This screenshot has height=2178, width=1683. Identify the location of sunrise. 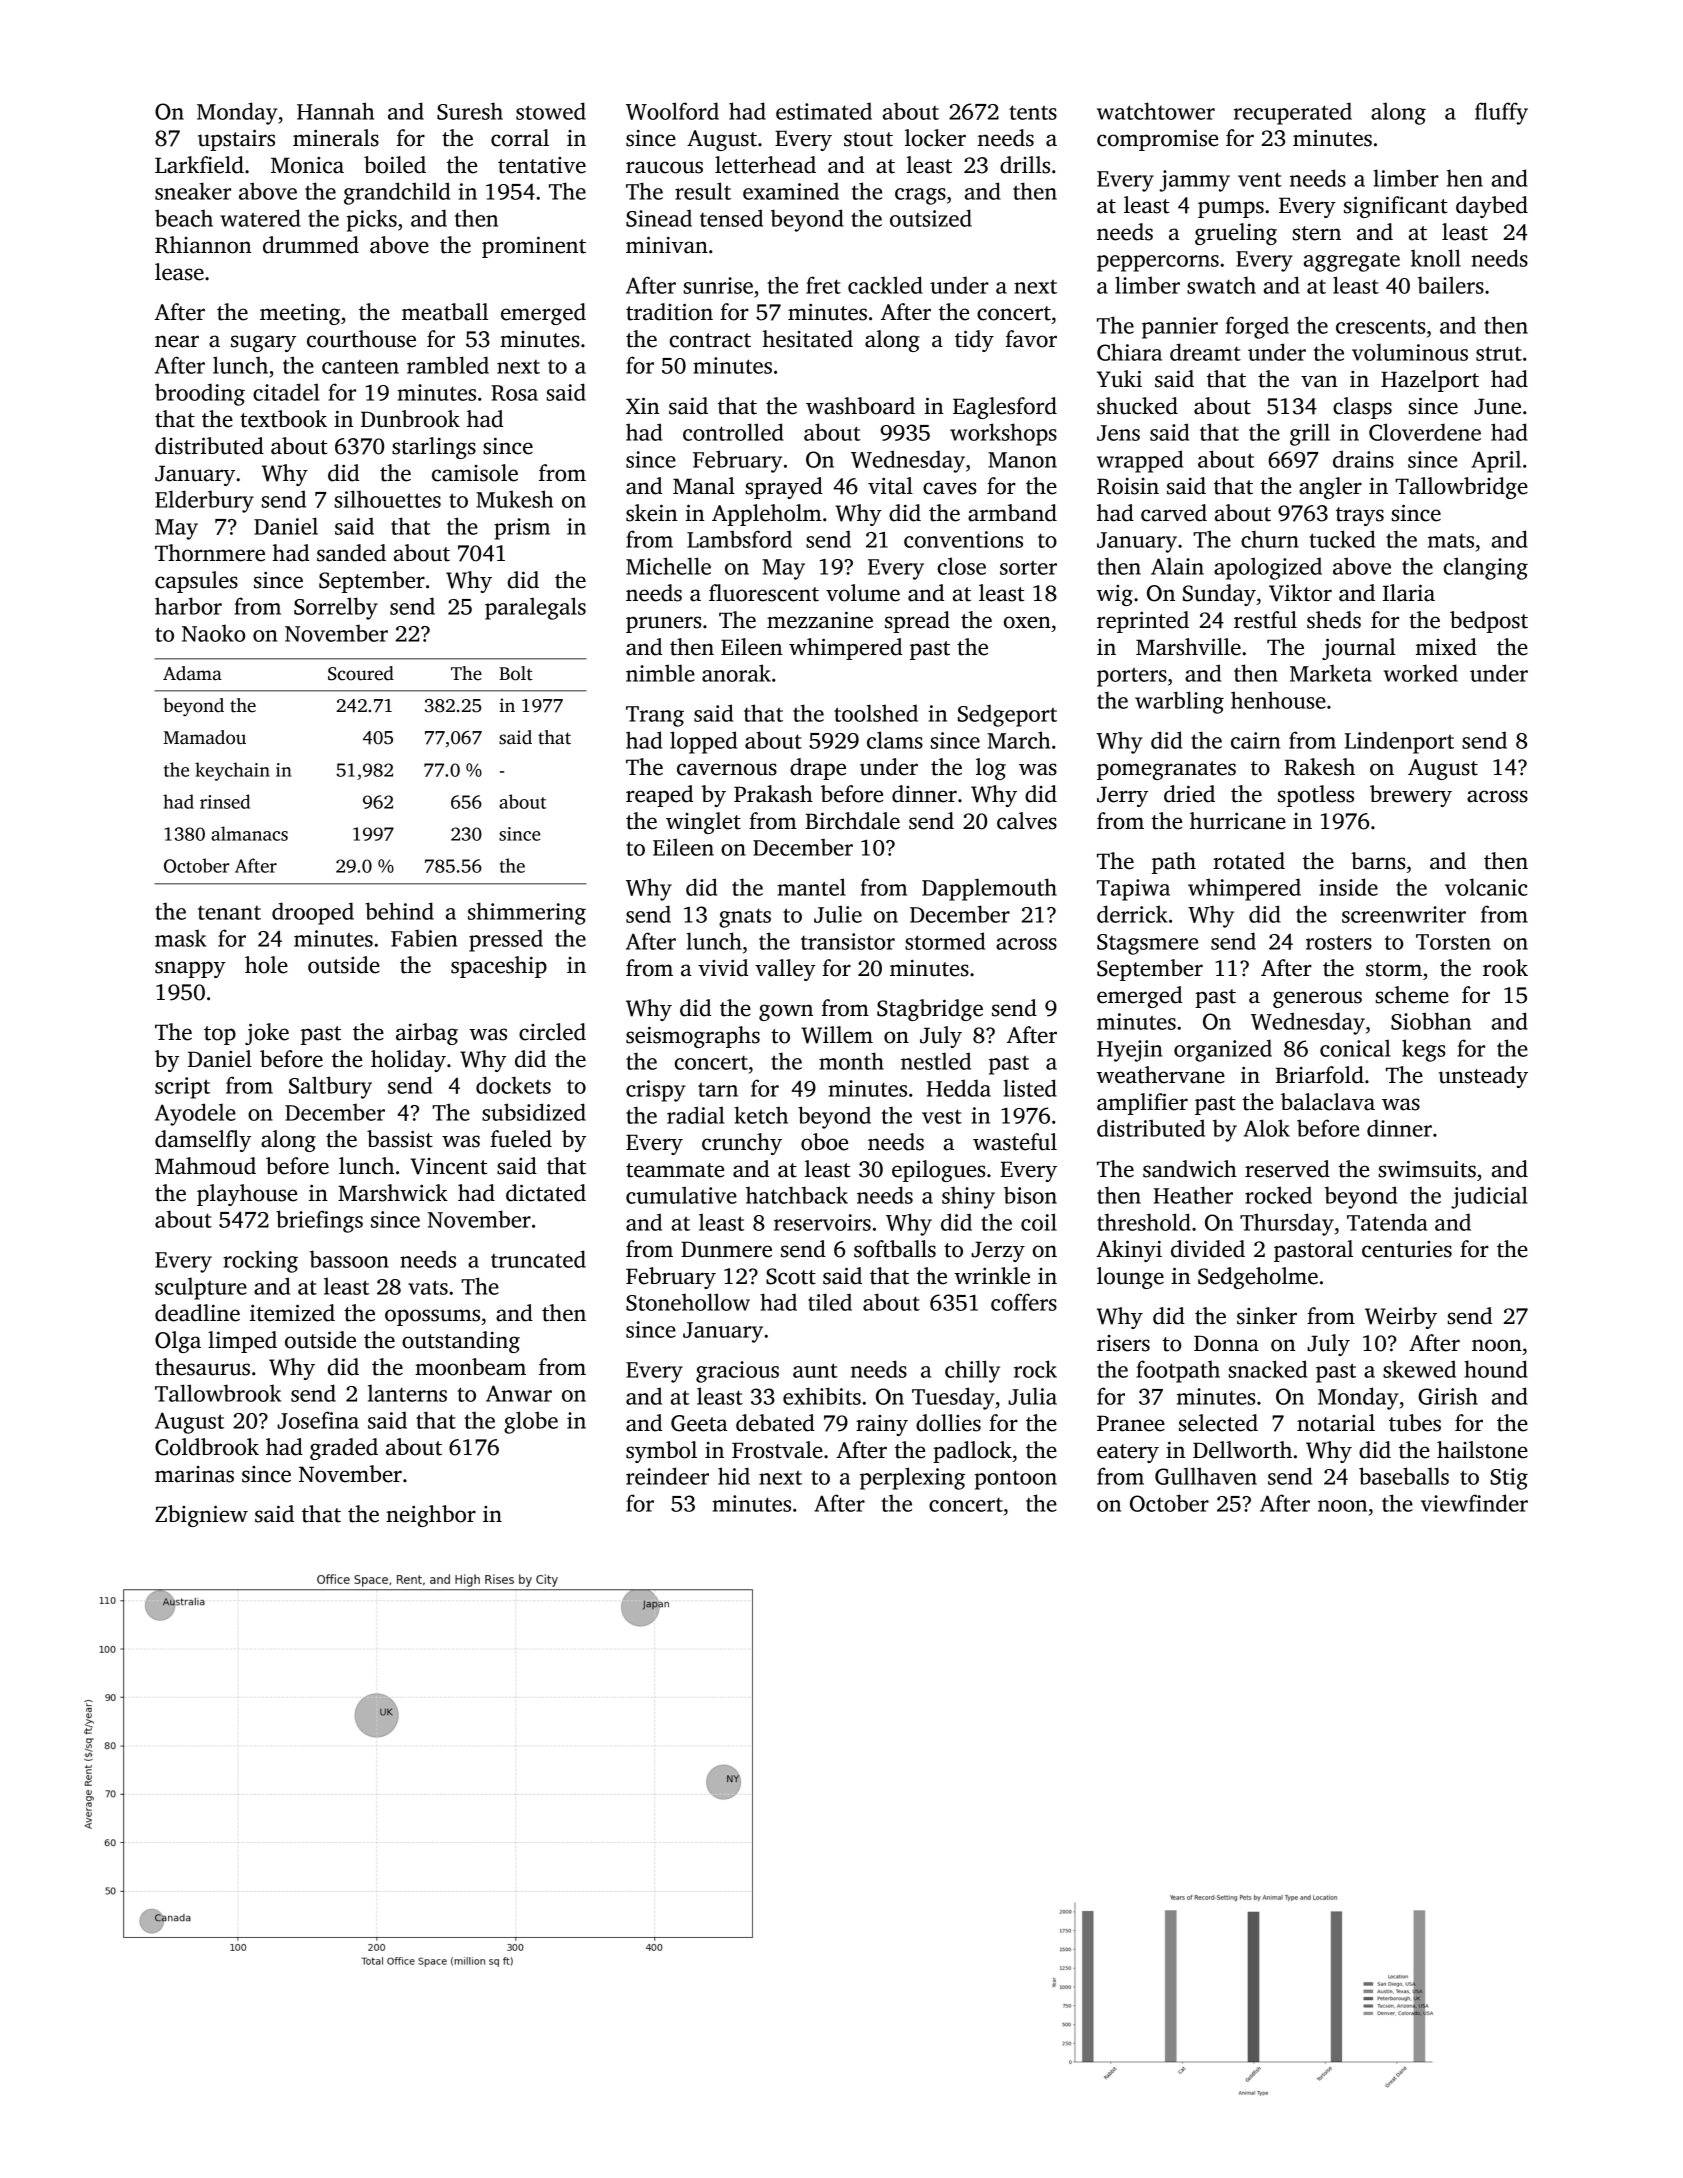
(718, 285).
